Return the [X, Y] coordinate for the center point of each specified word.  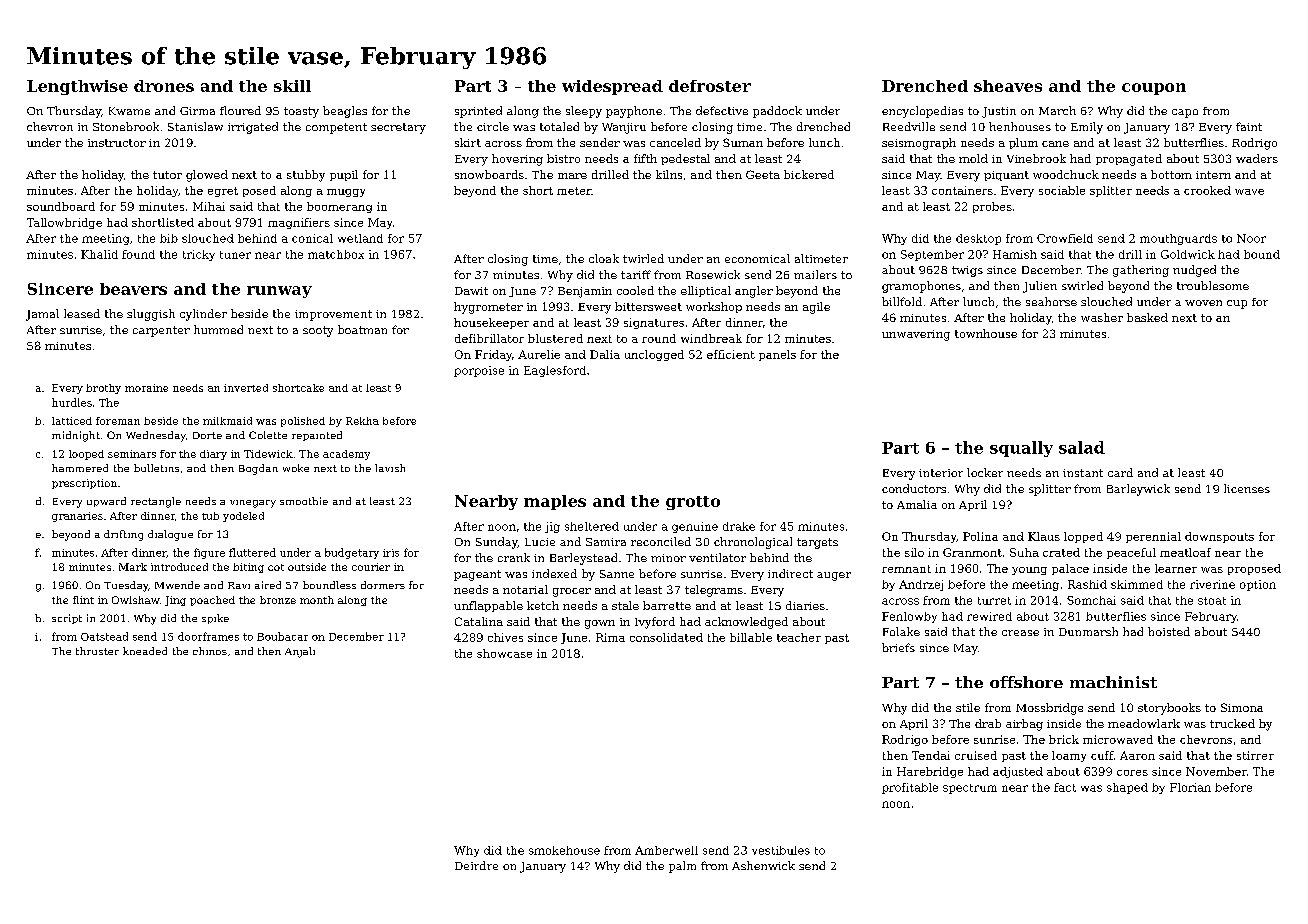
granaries [77, 517]
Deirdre [476, 865]
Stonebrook [126, 126]
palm [682, 867]
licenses [1247, 488]
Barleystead [583, 559]
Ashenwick [763, 865]
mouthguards [1178, 239]
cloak [604, 258]
